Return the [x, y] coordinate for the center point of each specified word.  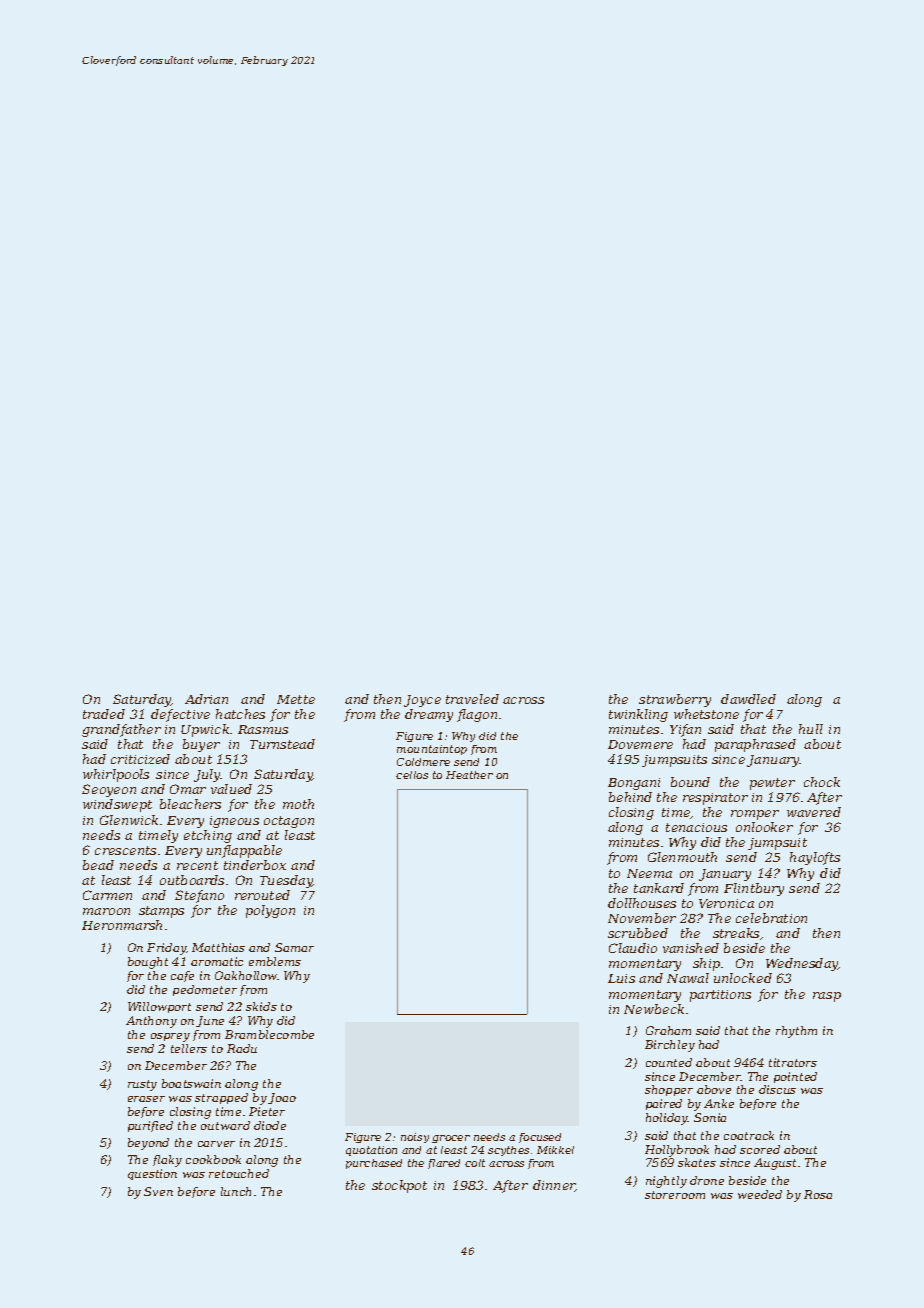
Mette [296, 699]
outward [225, 1125]
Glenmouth [682, 857]
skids [261, 1006]
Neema [649, 873]
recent [197, 865]
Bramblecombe [269, 1034]
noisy [415, 1138]
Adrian [206, 699]
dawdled [748, 699]
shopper [669, 1090]
